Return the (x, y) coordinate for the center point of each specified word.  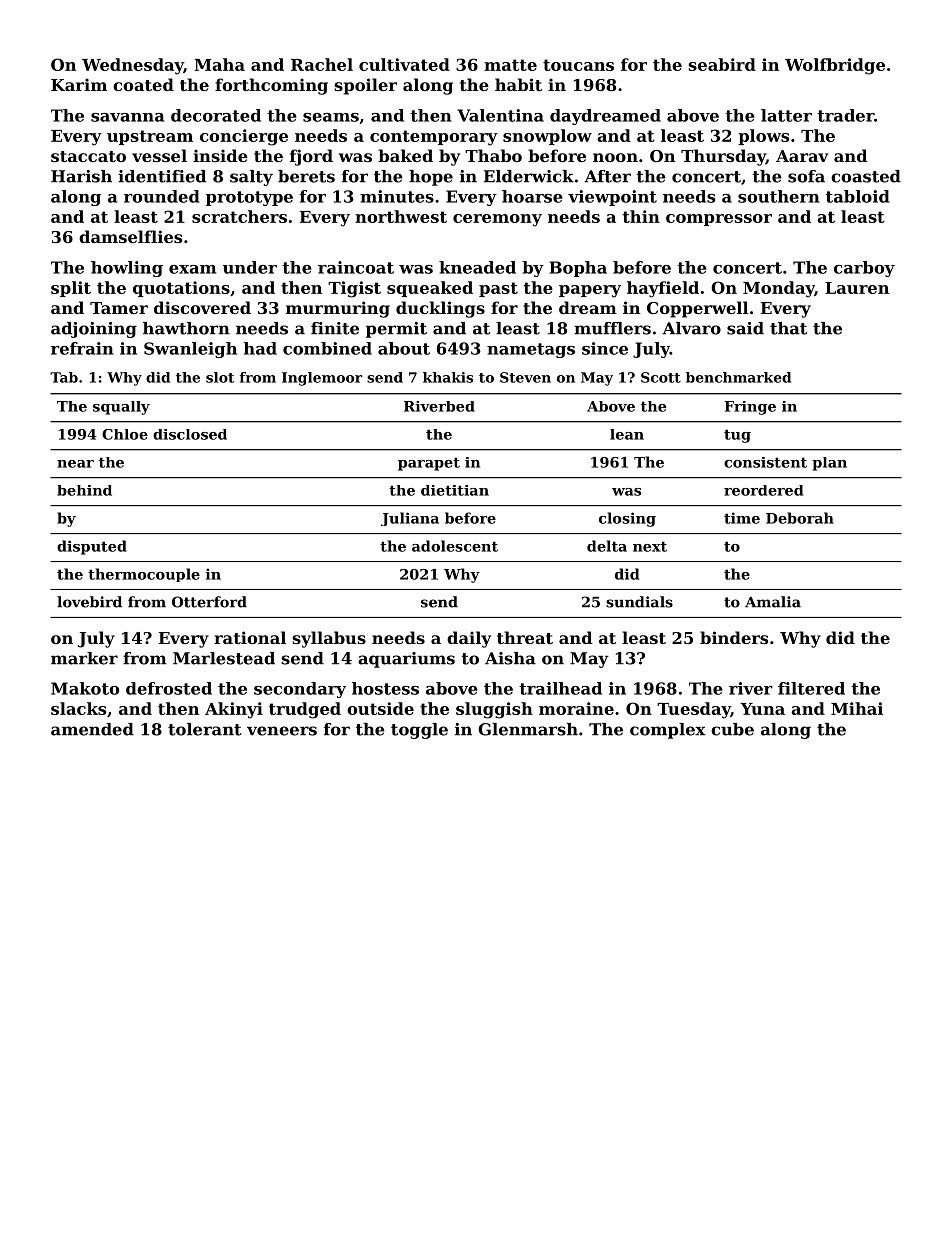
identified (162, 176)
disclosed (190, 434)
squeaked (430, 289)
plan (829, 464)
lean (627, 434)
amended (92, 729)
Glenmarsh (528, 729)
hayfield (663, 289)
